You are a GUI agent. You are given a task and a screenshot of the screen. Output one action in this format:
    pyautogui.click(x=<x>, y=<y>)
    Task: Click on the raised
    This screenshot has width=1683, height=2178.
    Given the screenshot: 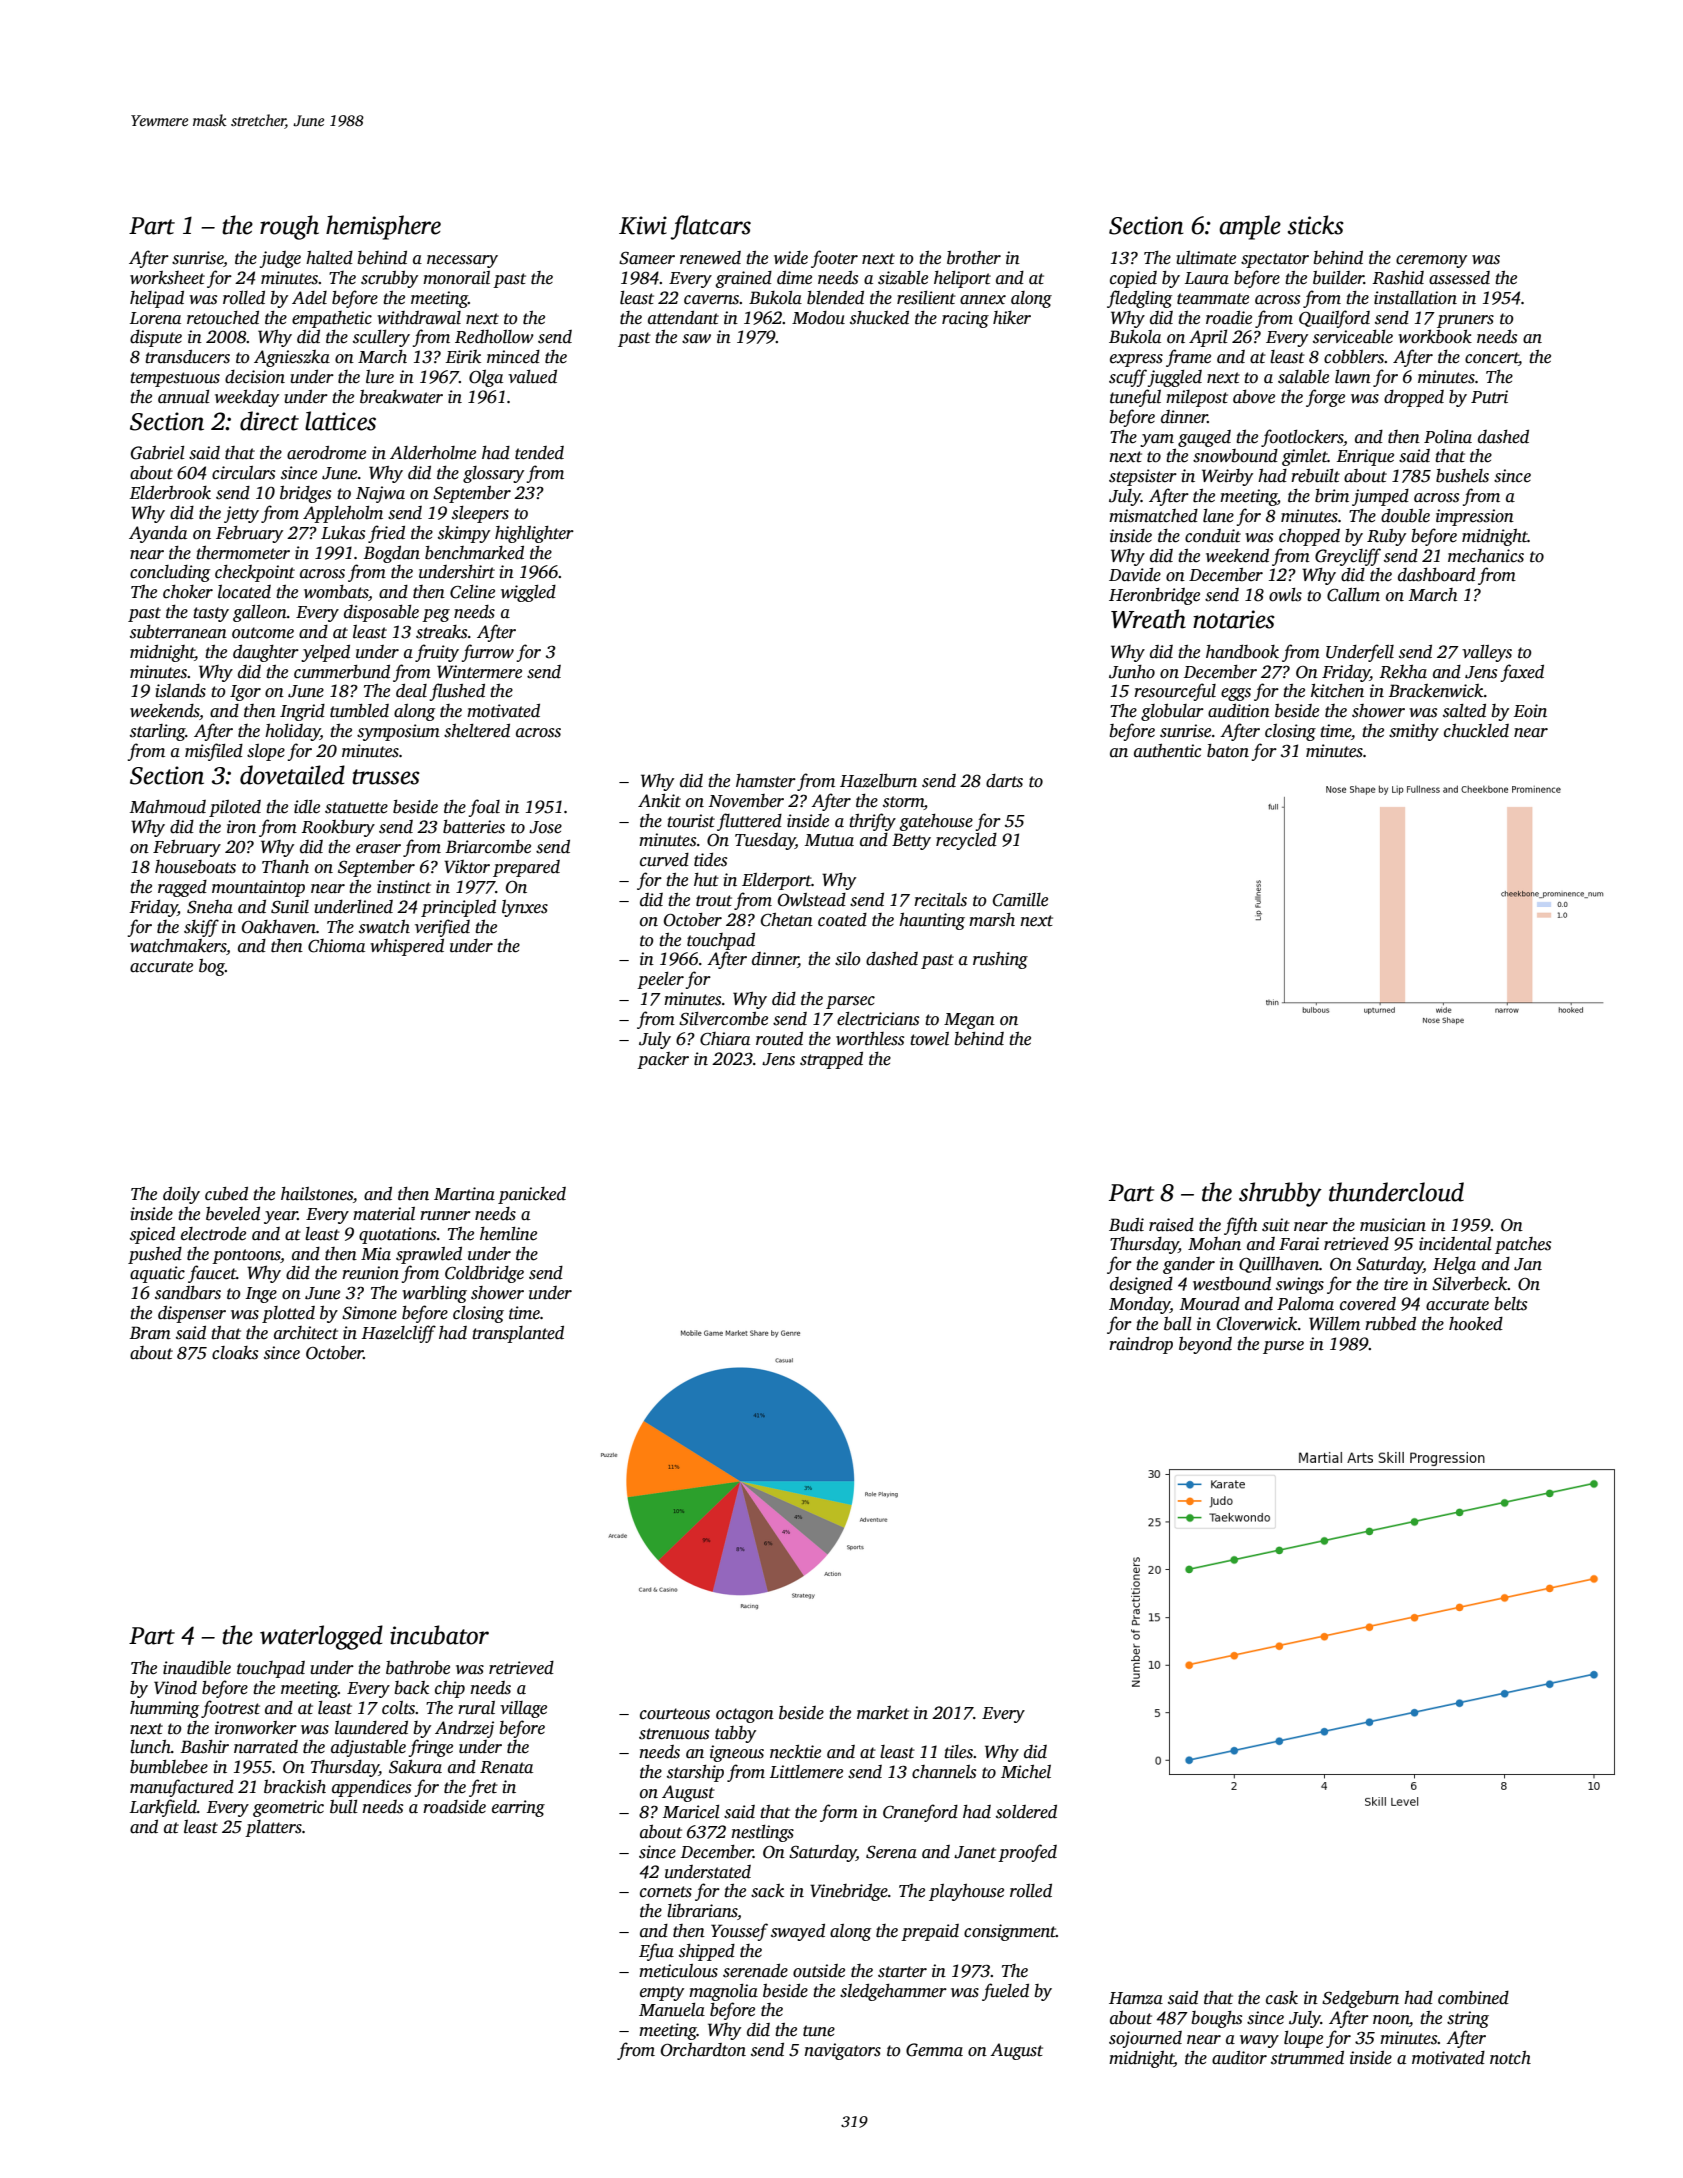 What is the action you would take?
    pyautogui.click(x=1171, y=1225)
